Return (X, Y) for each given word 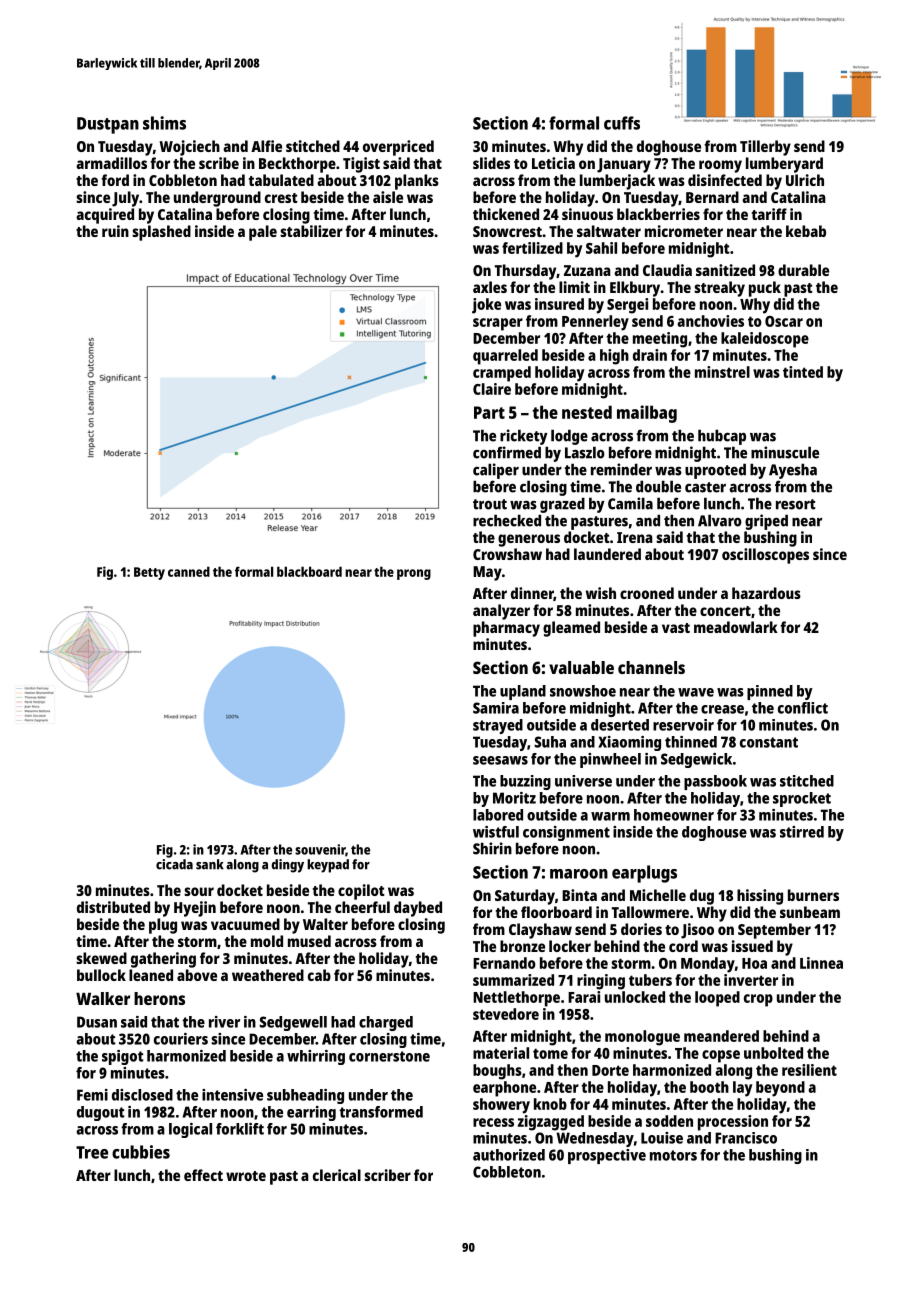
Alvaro (720, 520)
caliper (496, 471)
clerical (337, 1175)
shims (164, 123)
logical (190, 1130)
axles (490, 287)
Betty (149, 573)
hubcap (722, 437)
